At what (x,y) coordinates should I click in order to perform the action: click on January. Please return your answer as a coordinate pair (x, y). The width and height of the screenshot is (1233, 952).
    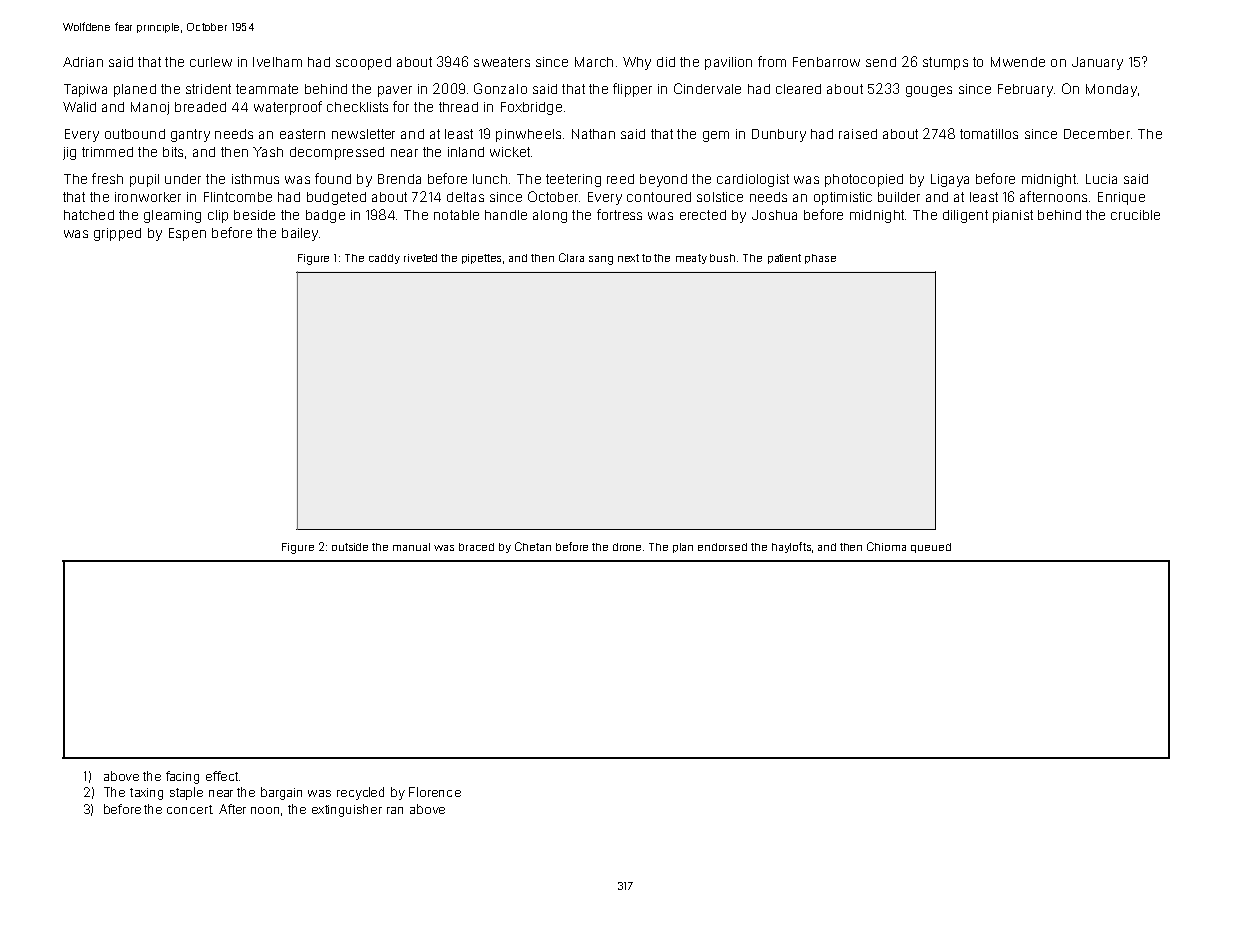
    Looking at the image, I should click on (1097, 63).
